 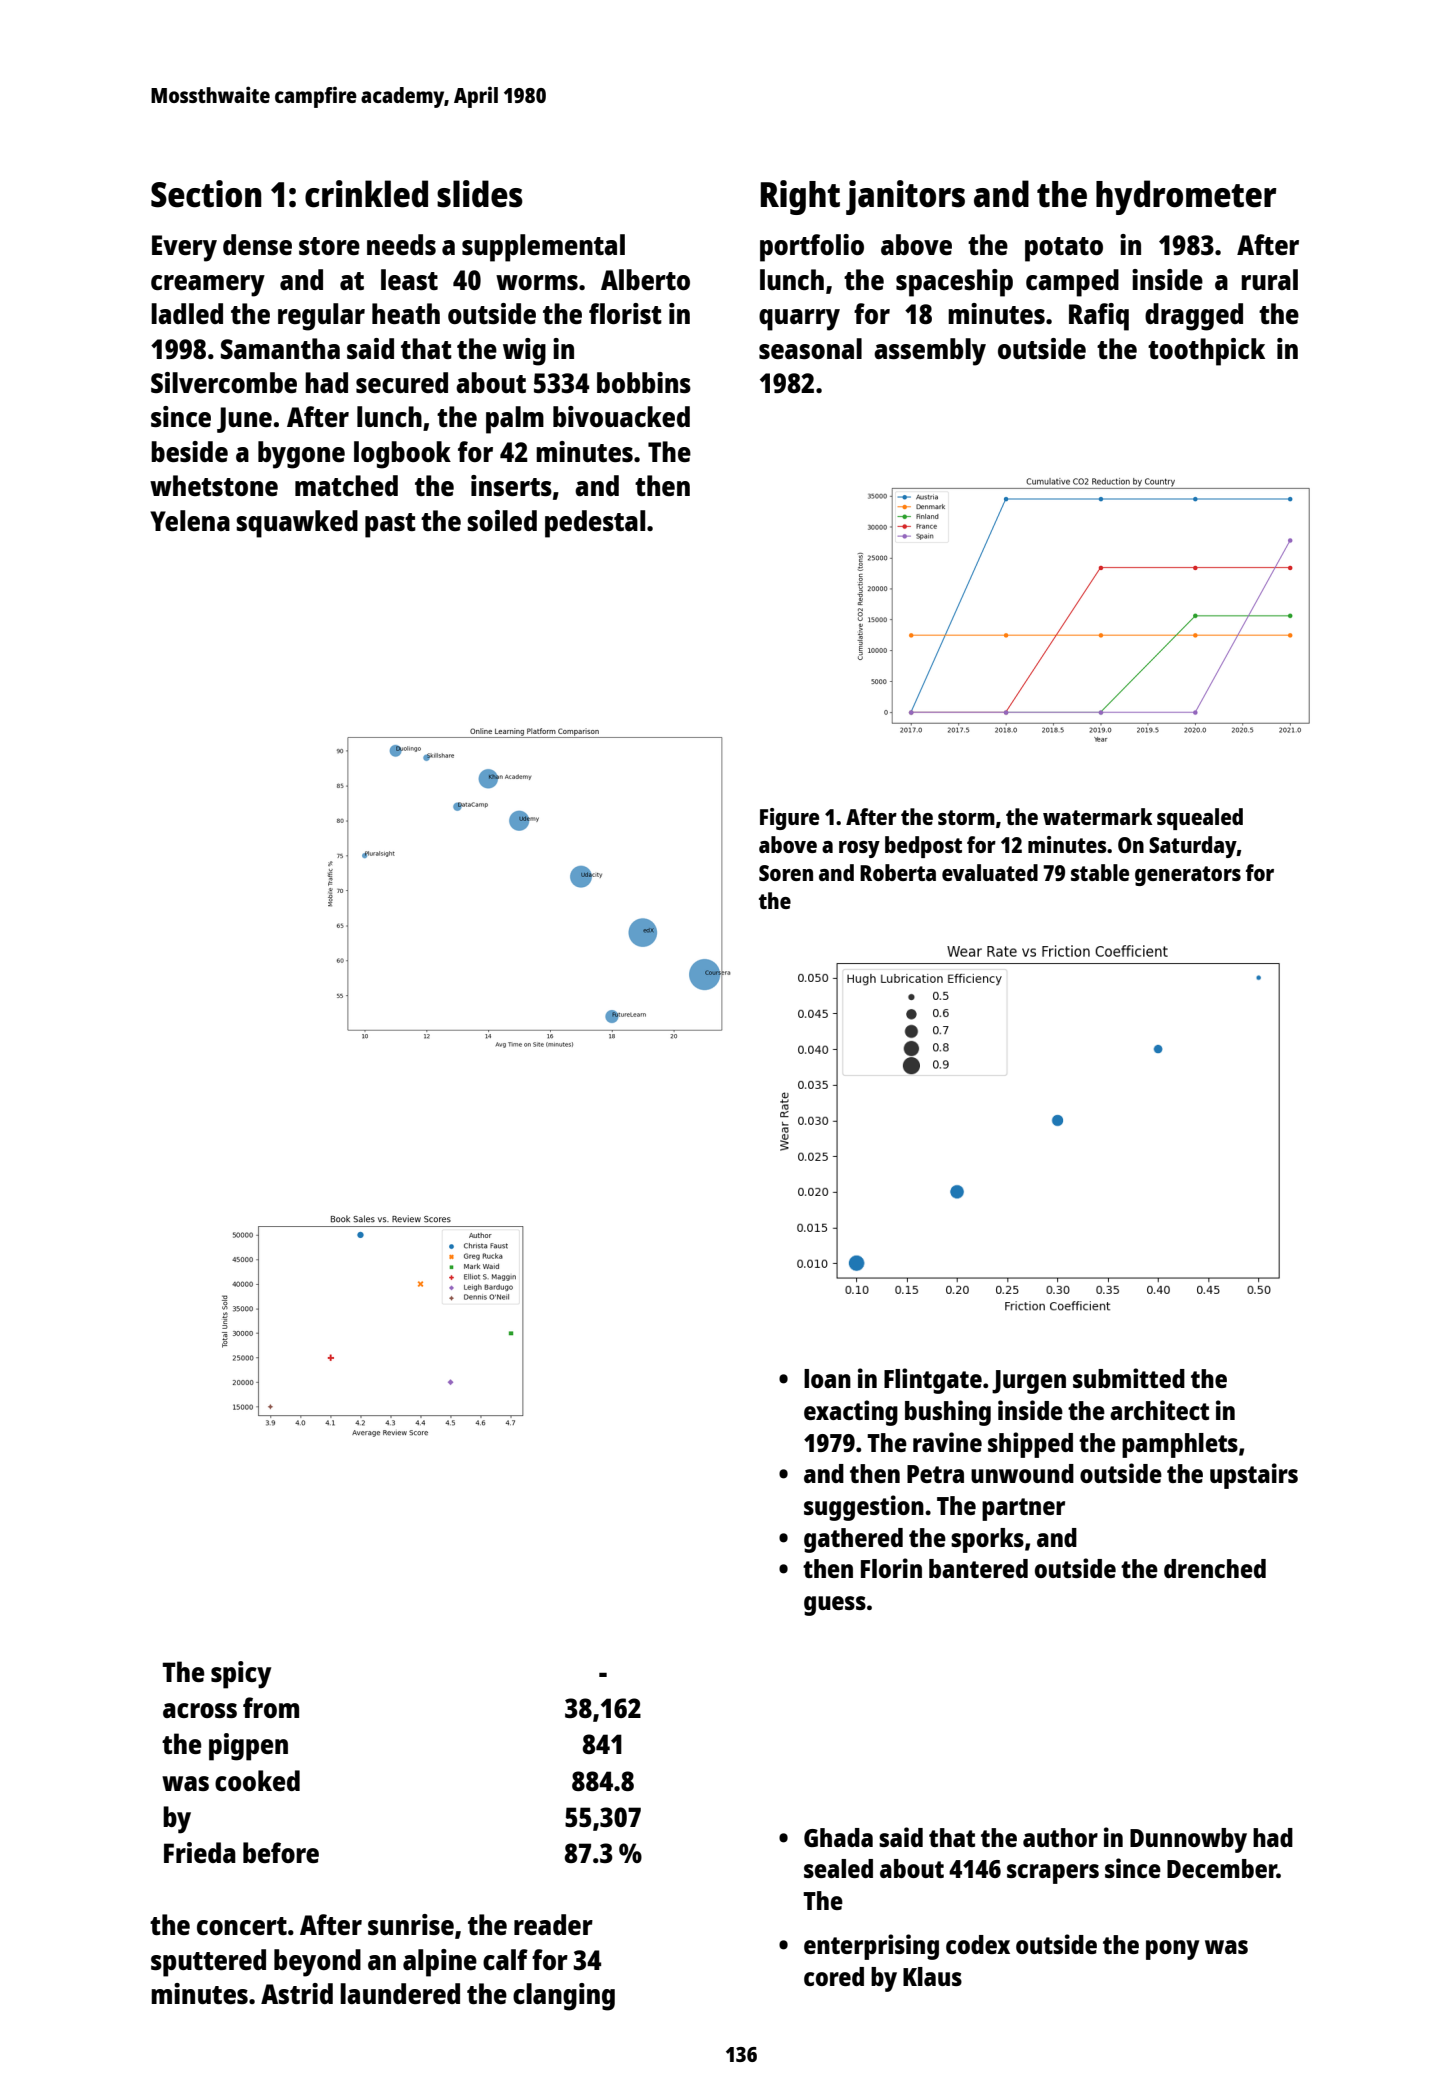 What do you see at coordinates (1129, 1378) in the page?
I see `submitted` at bounding box center [1129, 1378].
